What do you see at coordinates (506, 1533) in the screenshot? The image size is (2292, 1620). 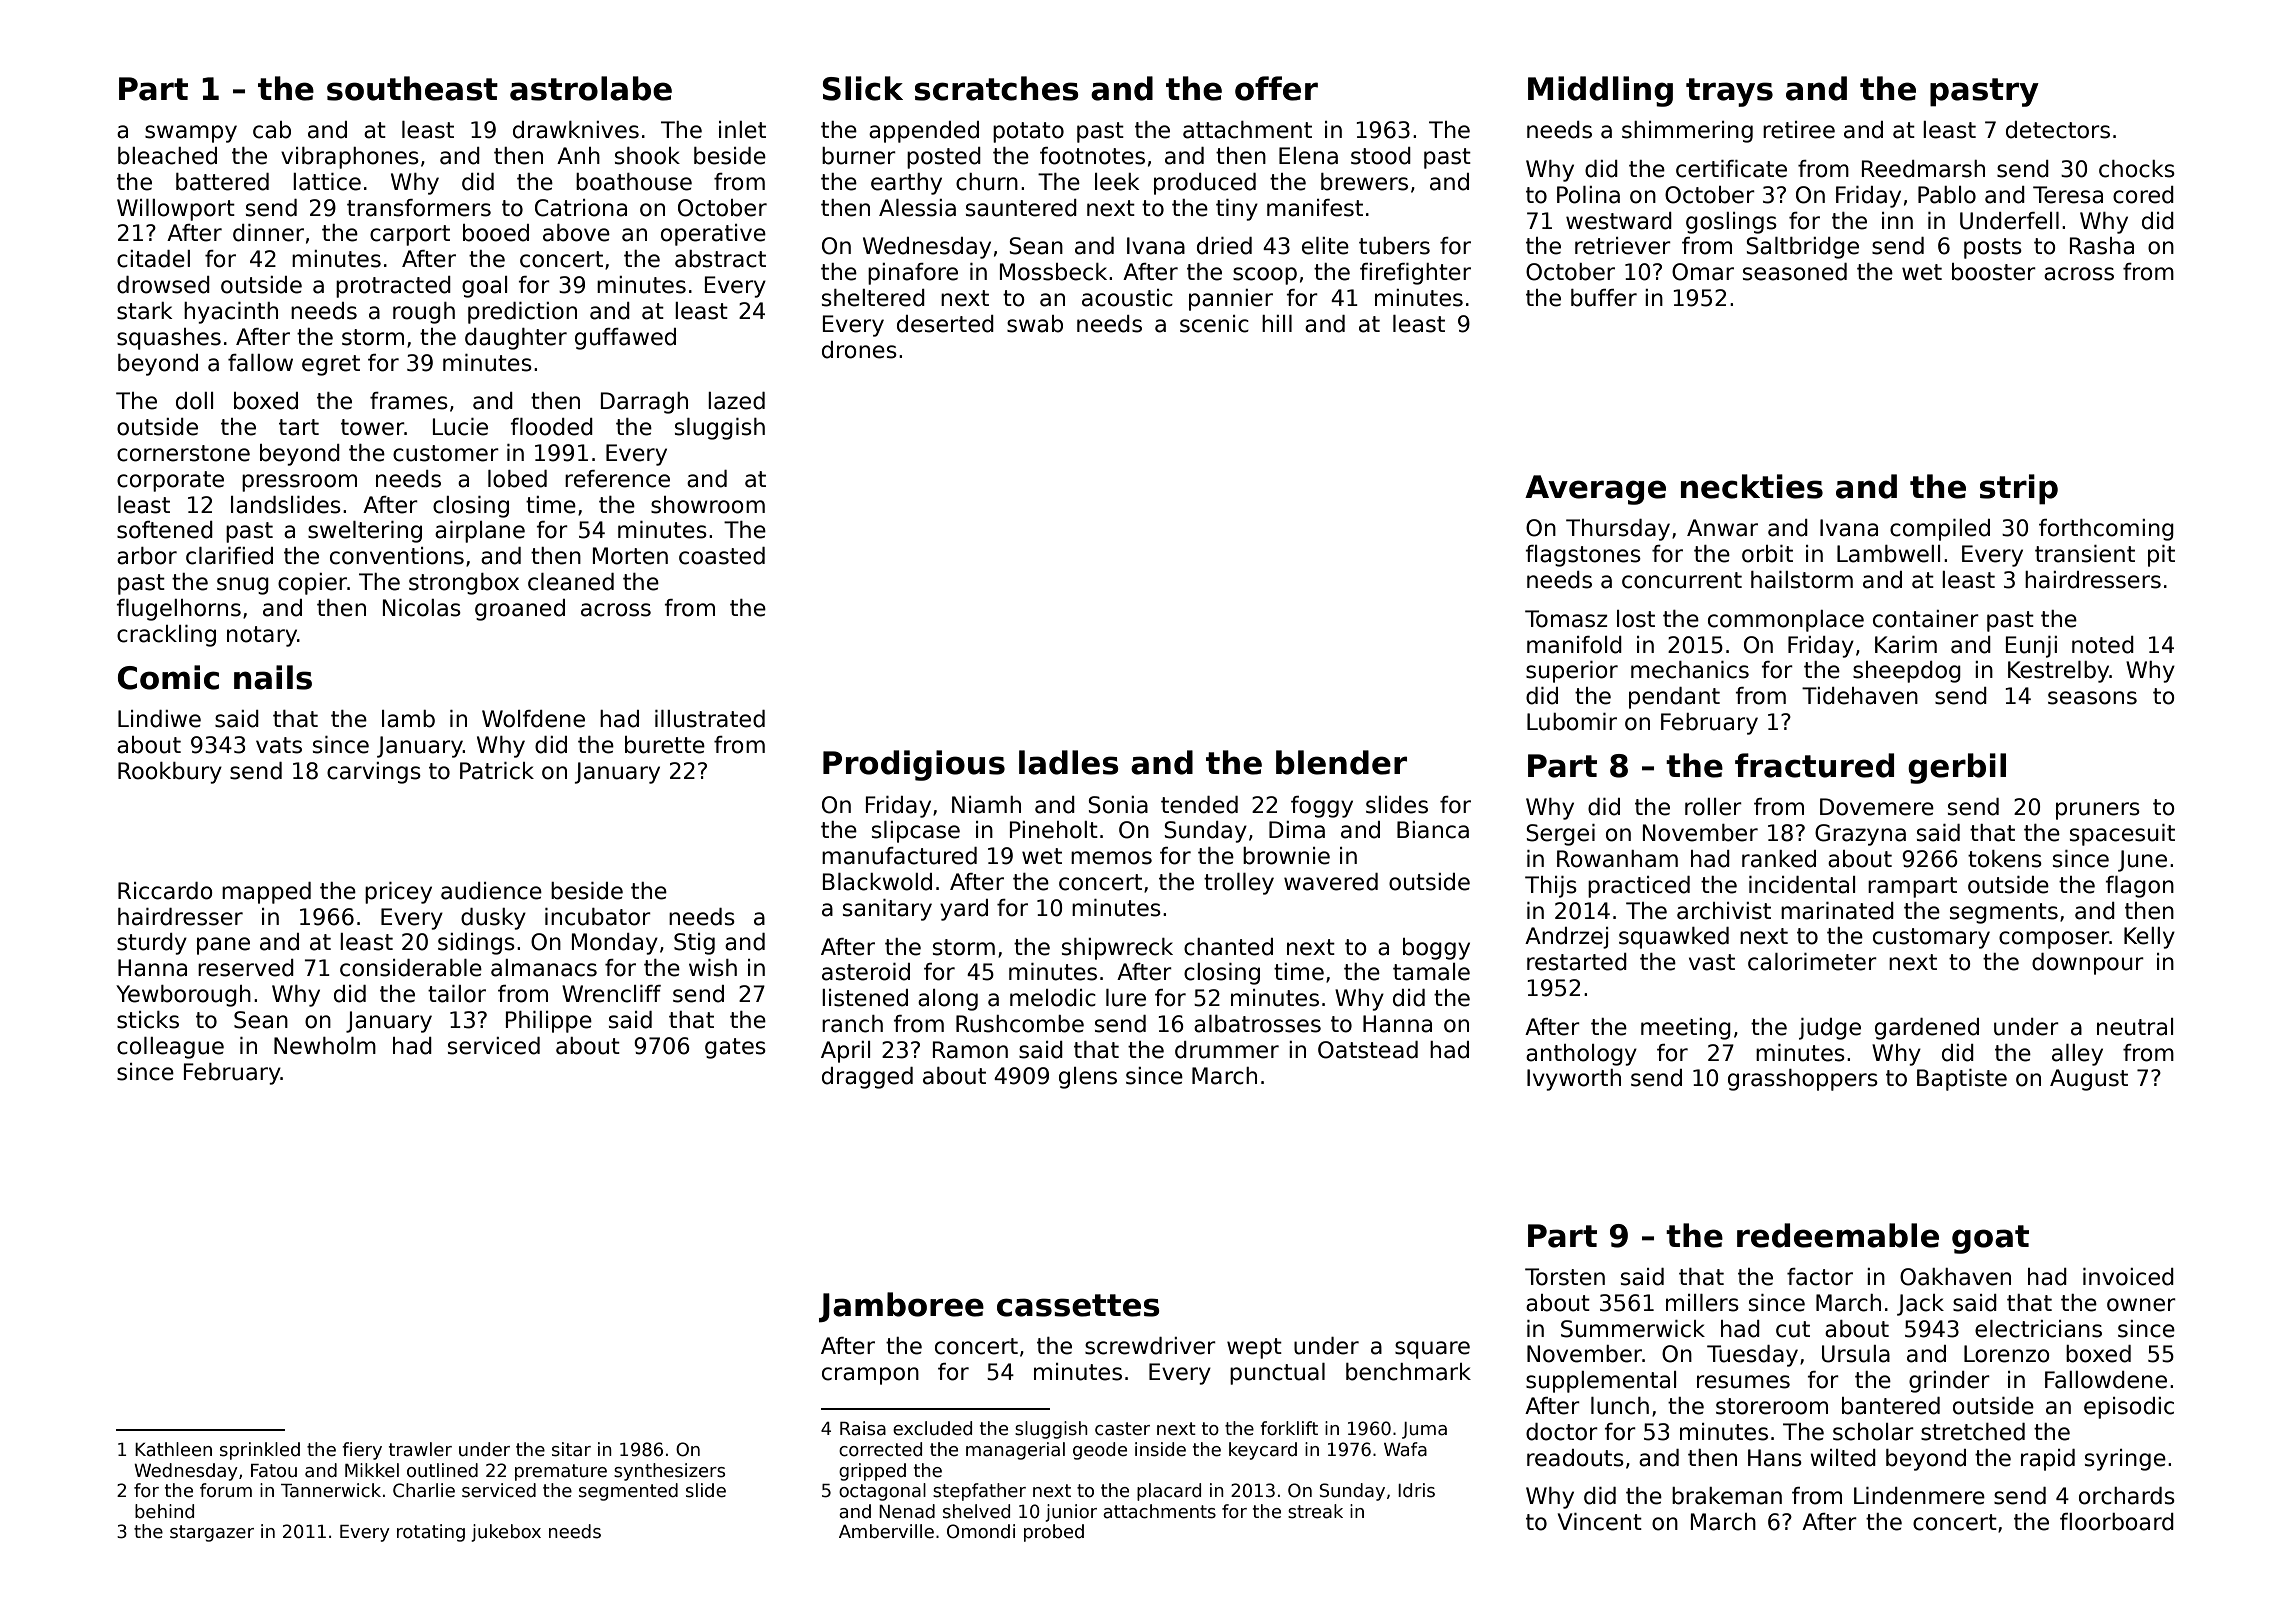 I see `jukebox` at bounding box center [506, 1533].
